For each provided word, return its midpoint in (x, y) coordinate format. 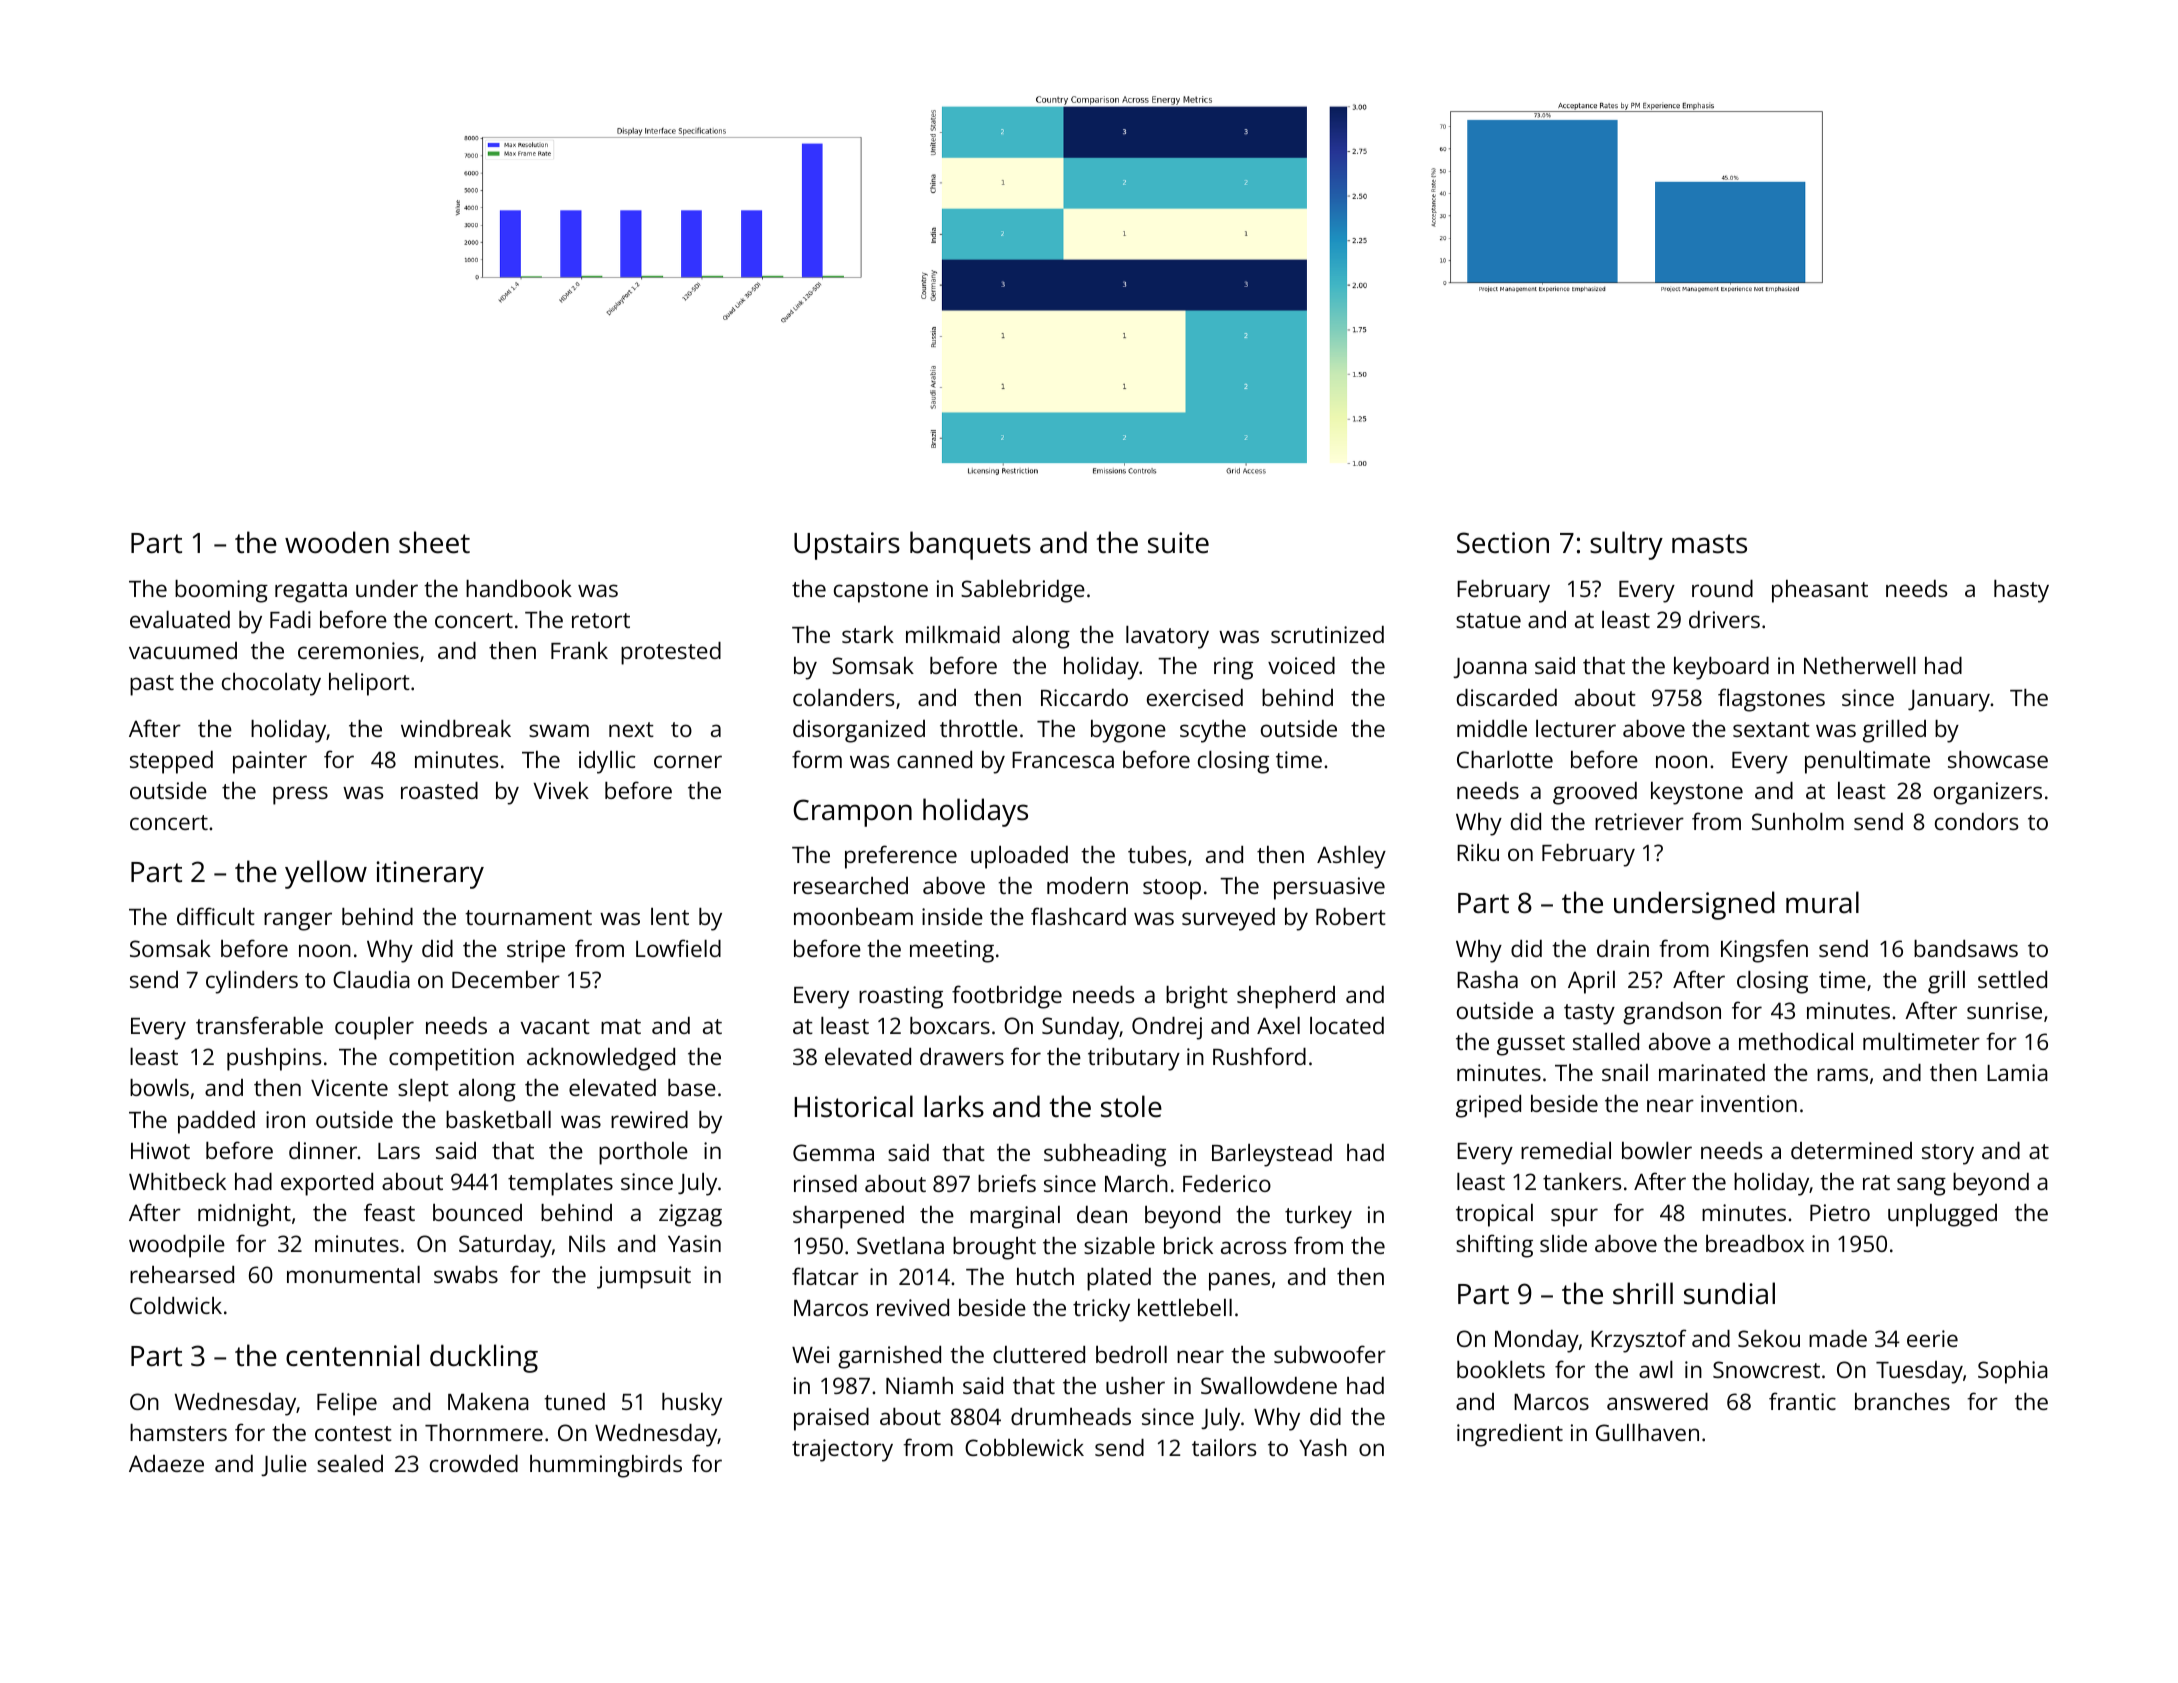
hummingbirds (606, 1466)
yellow (326, 874)
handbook (519, 588)
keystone (1697, 793)
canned (934, 759)
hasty (2021, 591)
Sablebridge (1023, 591)
